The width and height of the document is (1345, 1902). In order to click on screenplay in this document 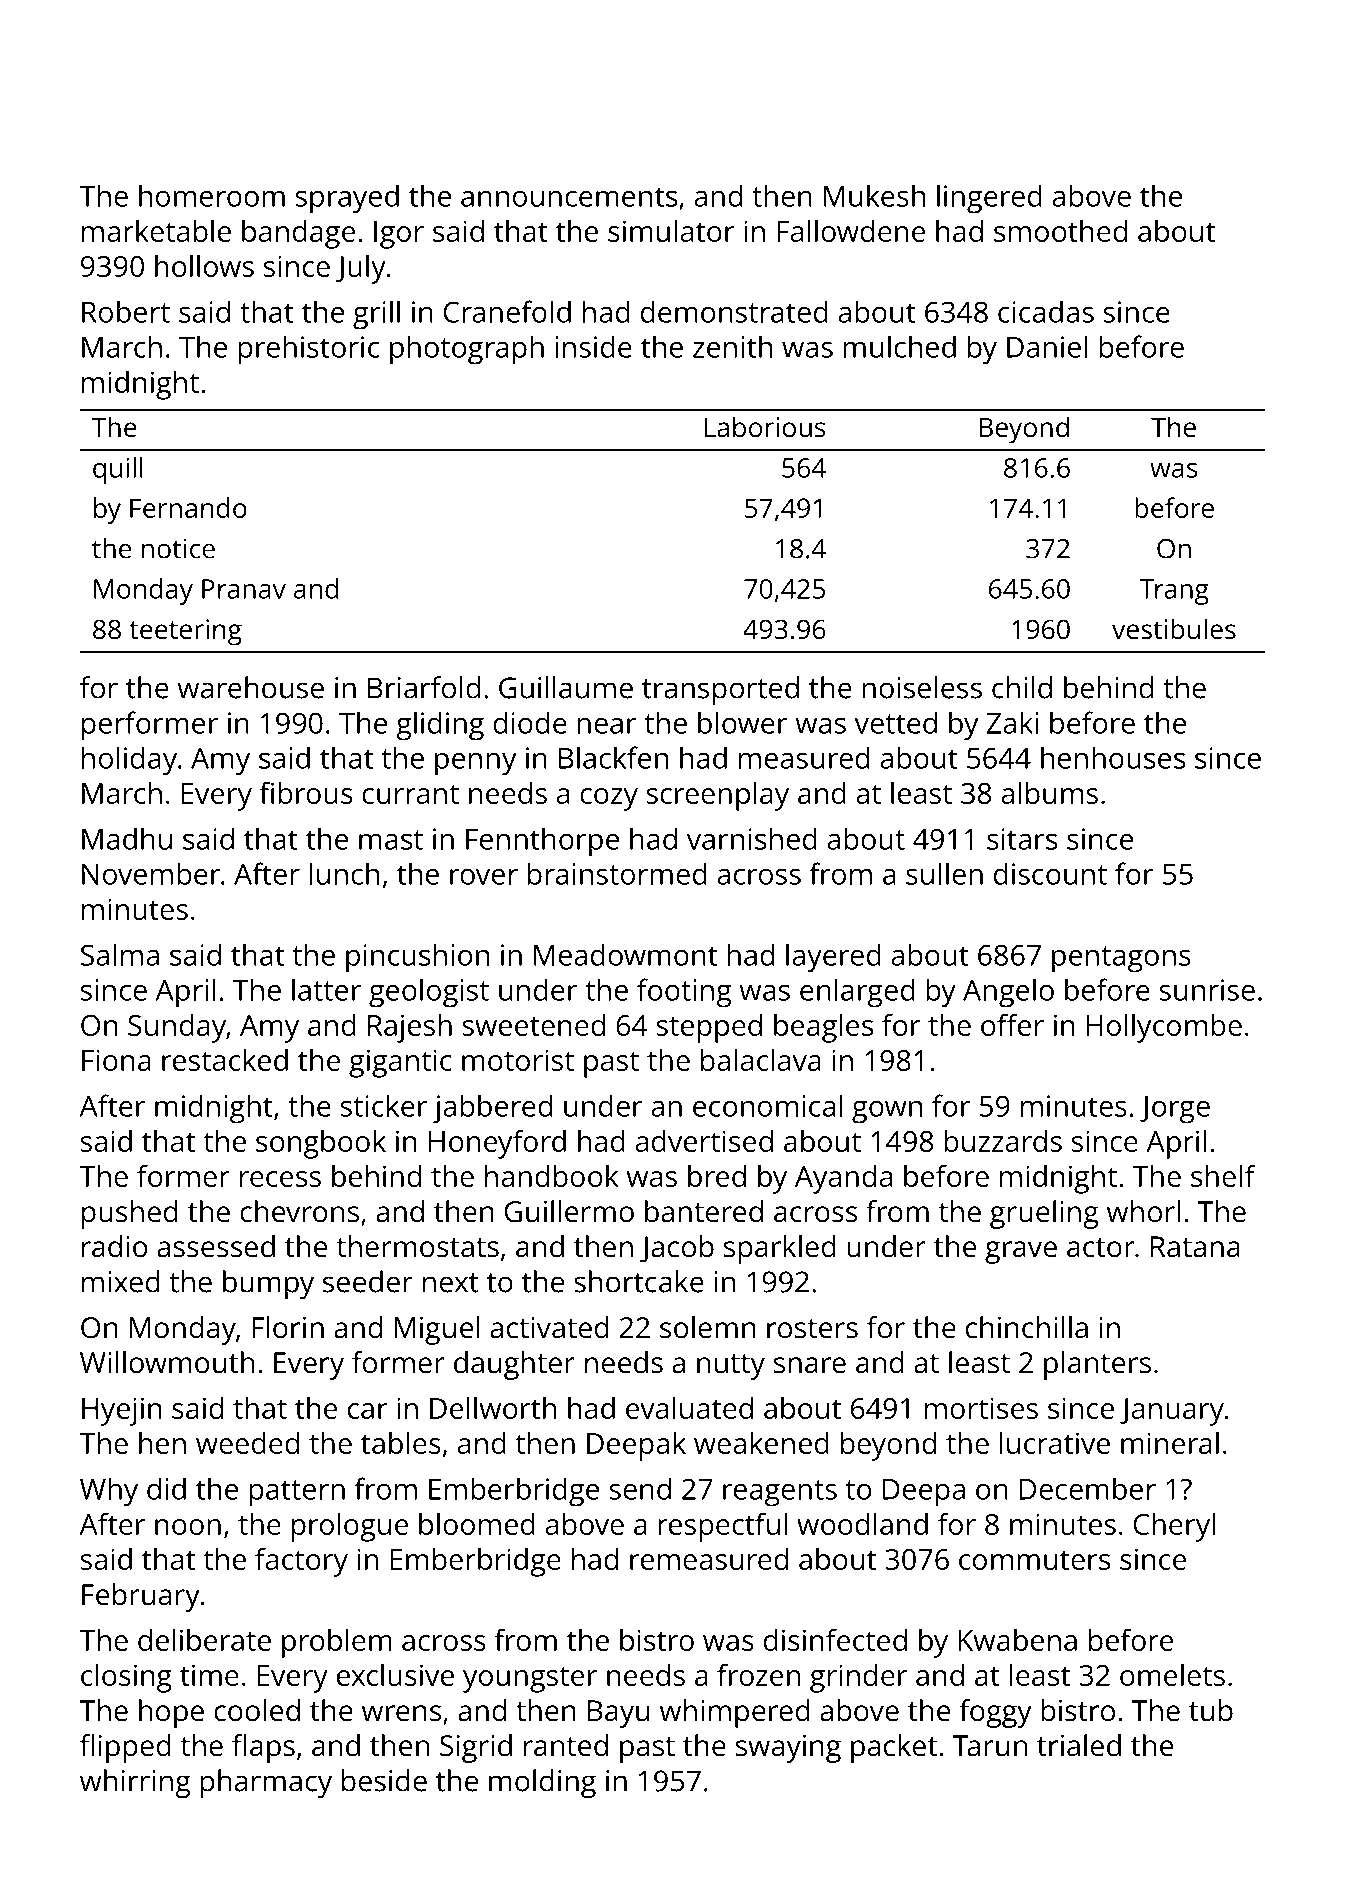, I will do `click(717, 796)`.
